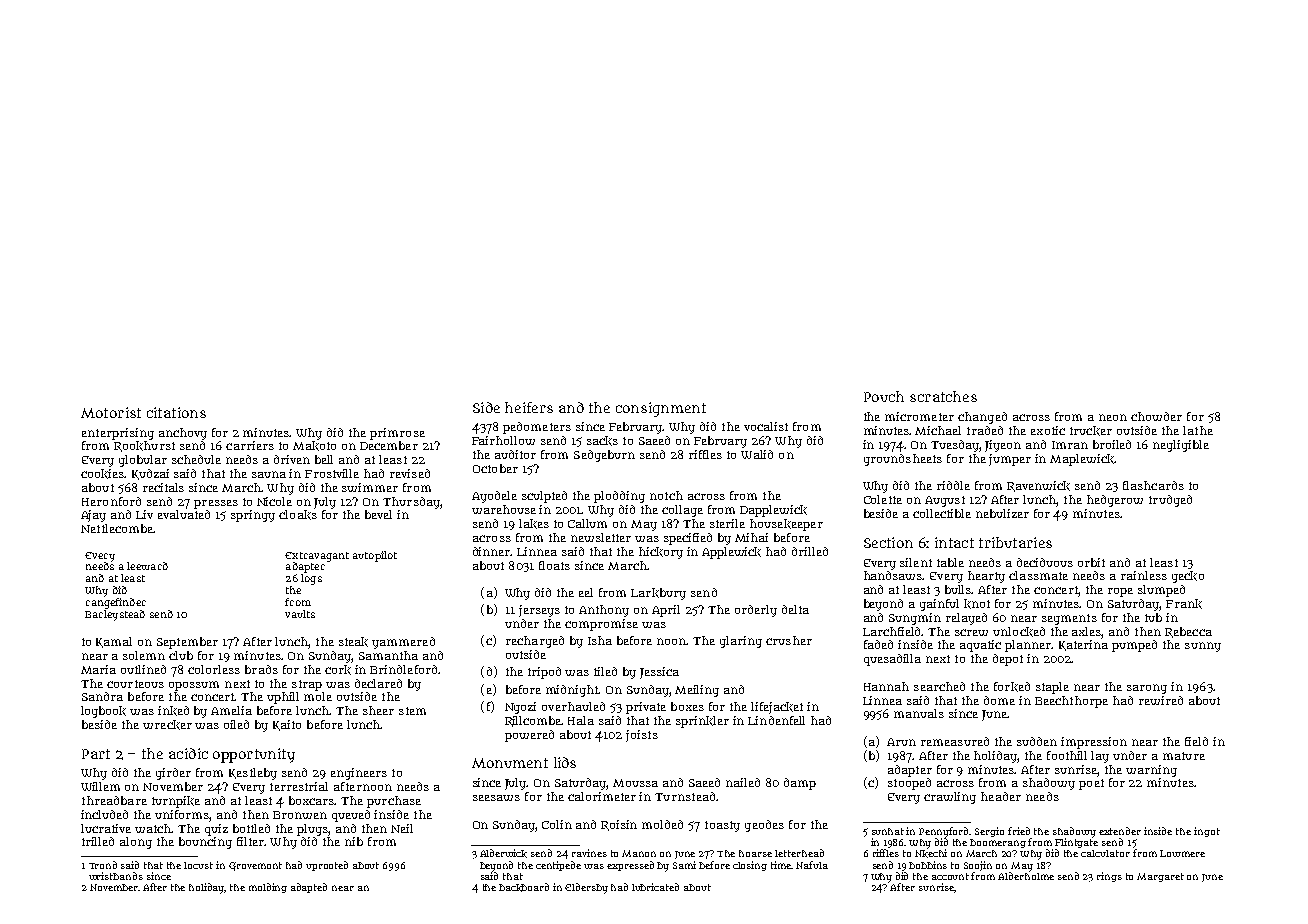 This page has width=1308, height=924. What do you see at coordinates (1198, 430) in the page?
I see `lathe` at bounding box center [1198, 430].
